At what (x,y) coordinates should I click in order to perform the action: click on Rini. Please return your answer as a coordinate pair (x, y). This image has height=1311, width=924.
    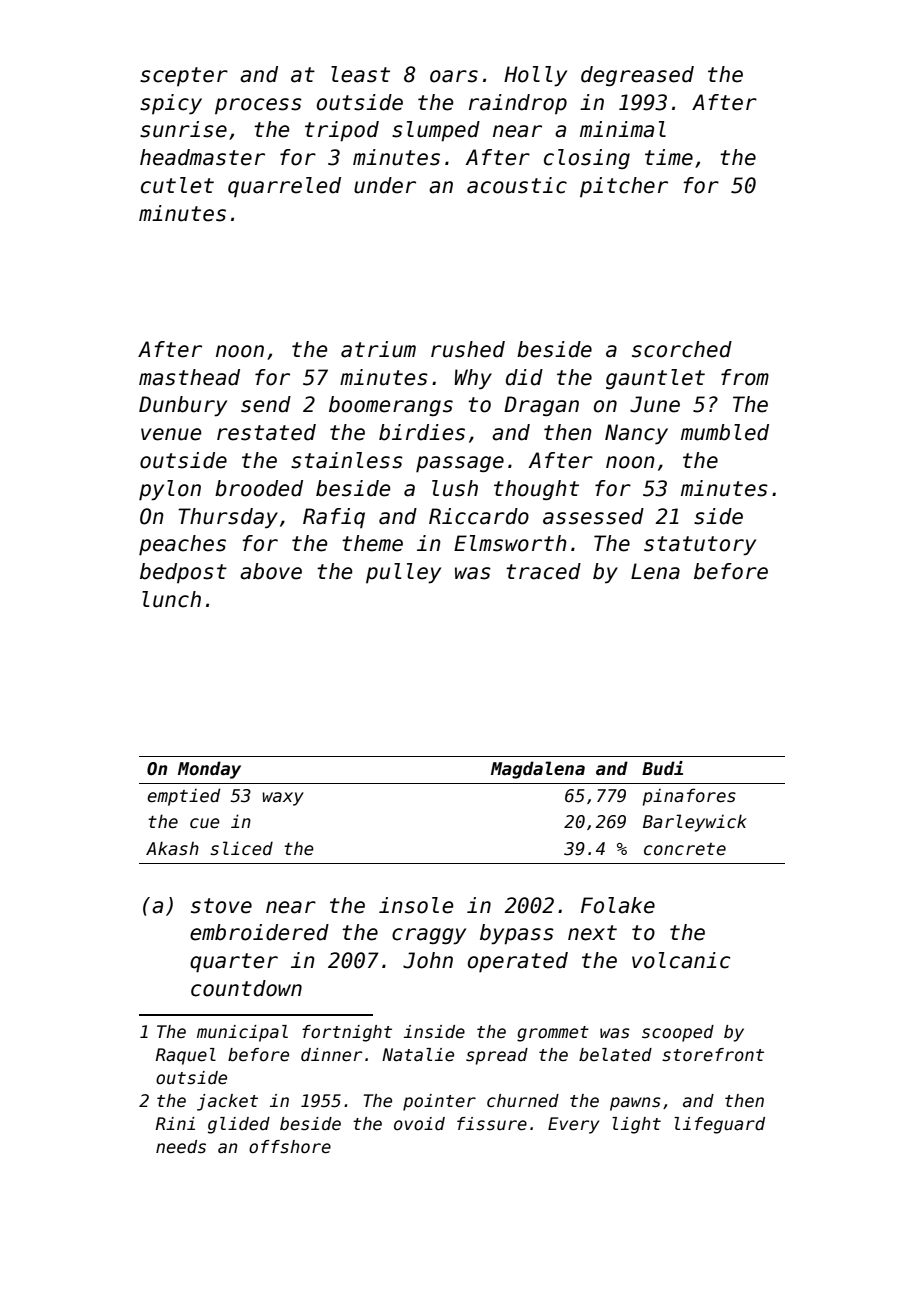
    Looking at the image, I should click on (175, 1123).
